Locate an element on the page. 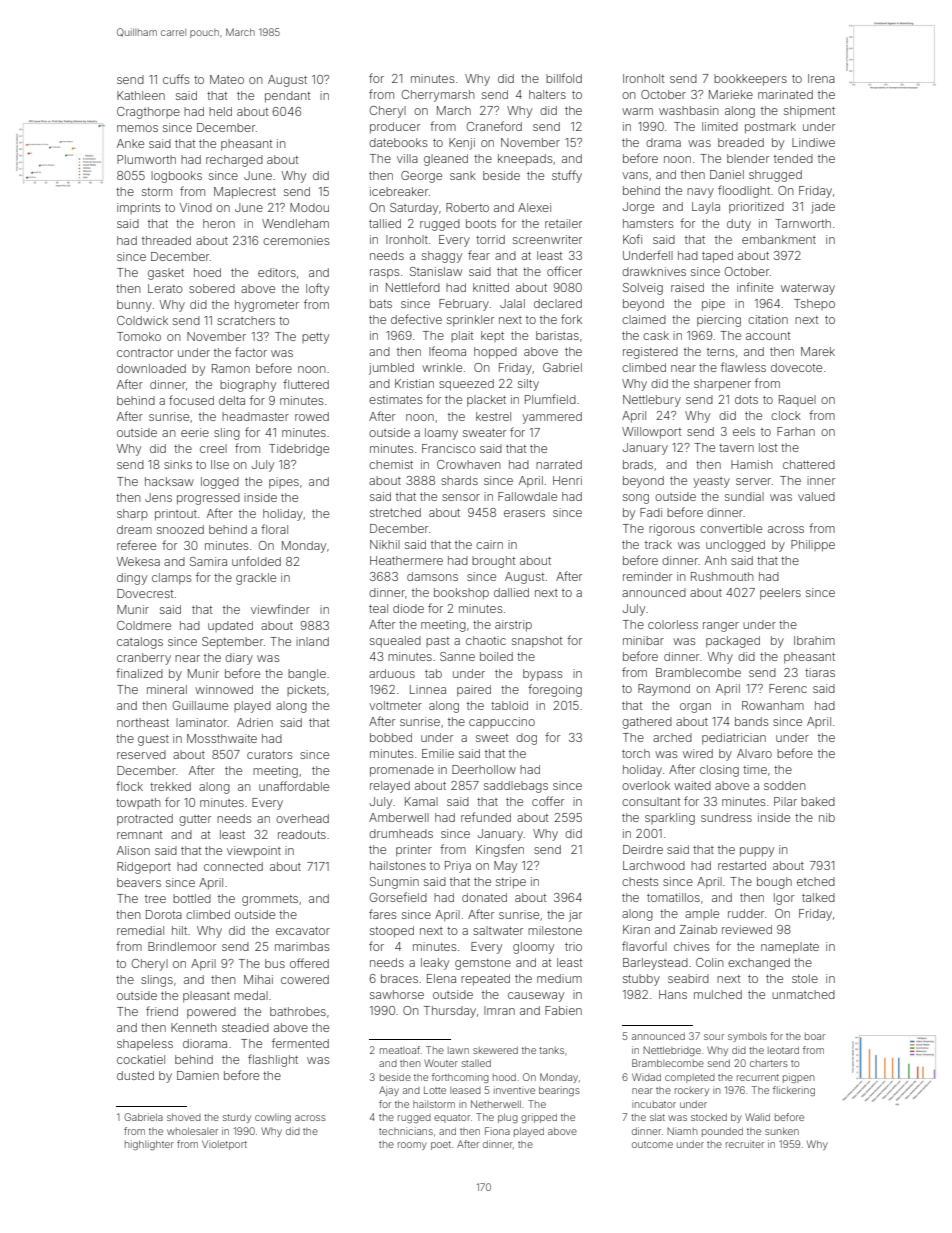 Image resolution: width=952 pixels, height=1233 pixels. Nettleford is located at coordinates (413, 287).
